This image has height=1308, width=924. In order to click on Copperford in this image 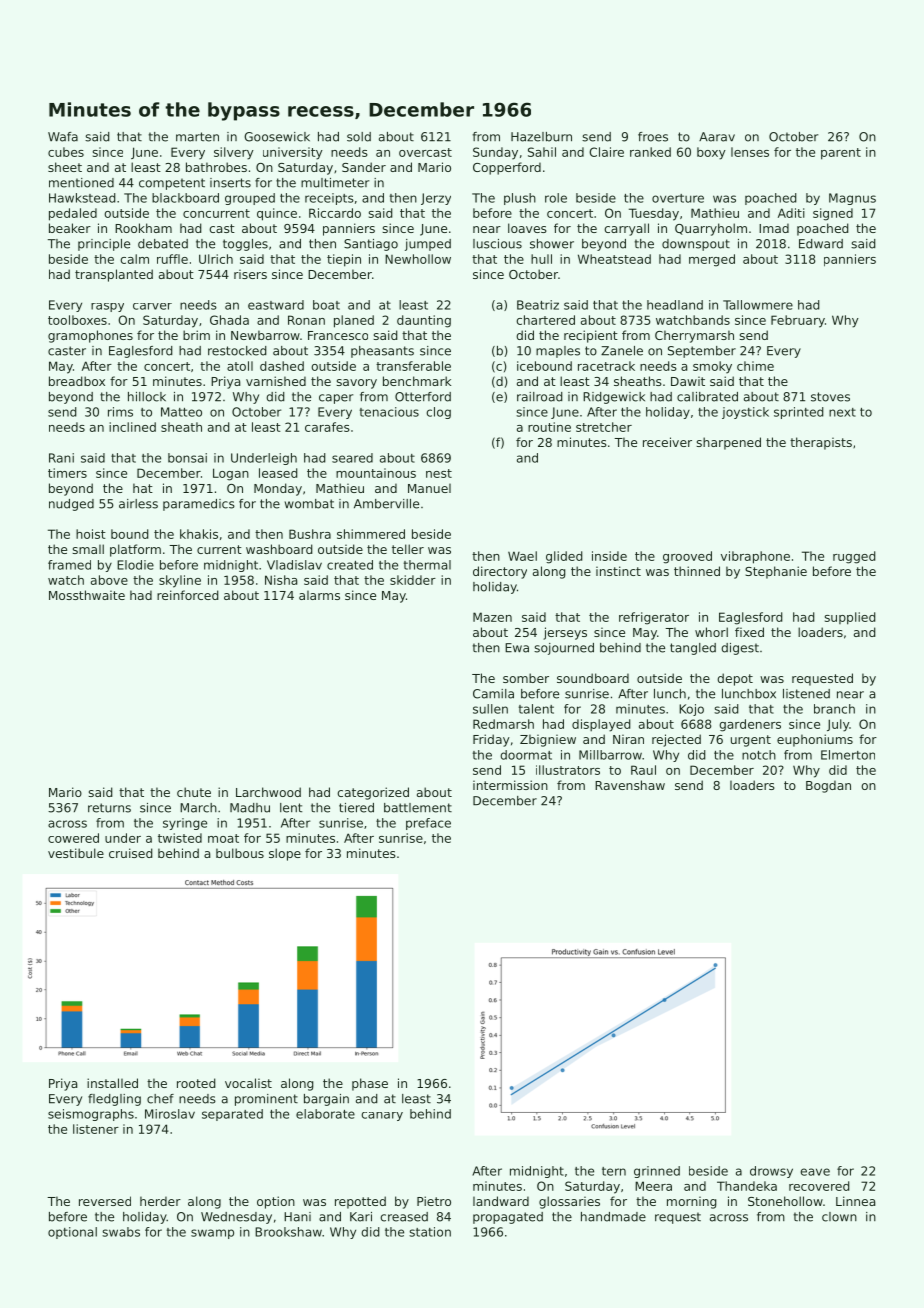, I will do `click(507, 168)`.
